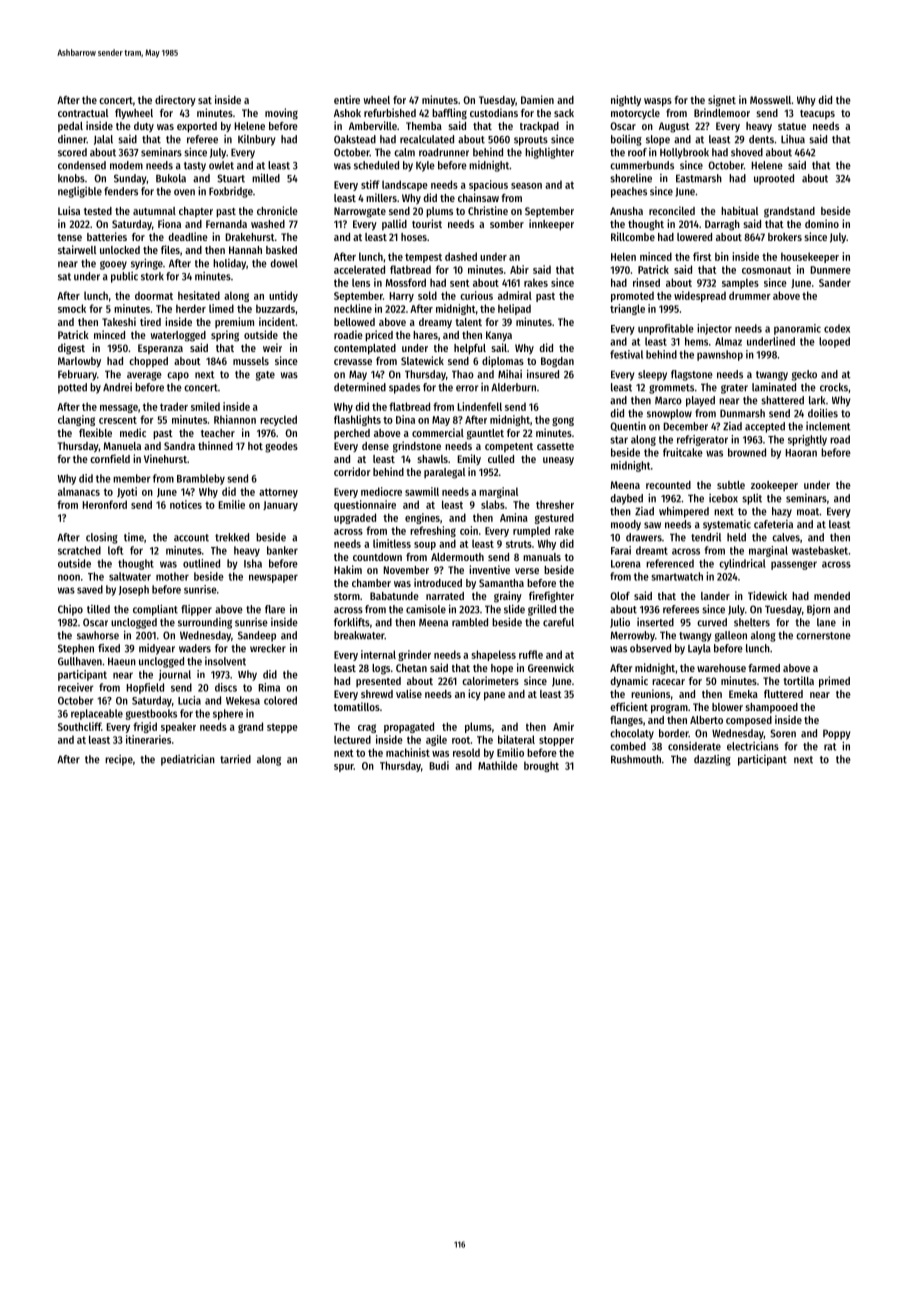 Image resolution: width=908 pixels, height=1316 pixels. What do you see at coordinates (119, 760) in the document?
I see `recipe` at bounding box center [119, 760].
